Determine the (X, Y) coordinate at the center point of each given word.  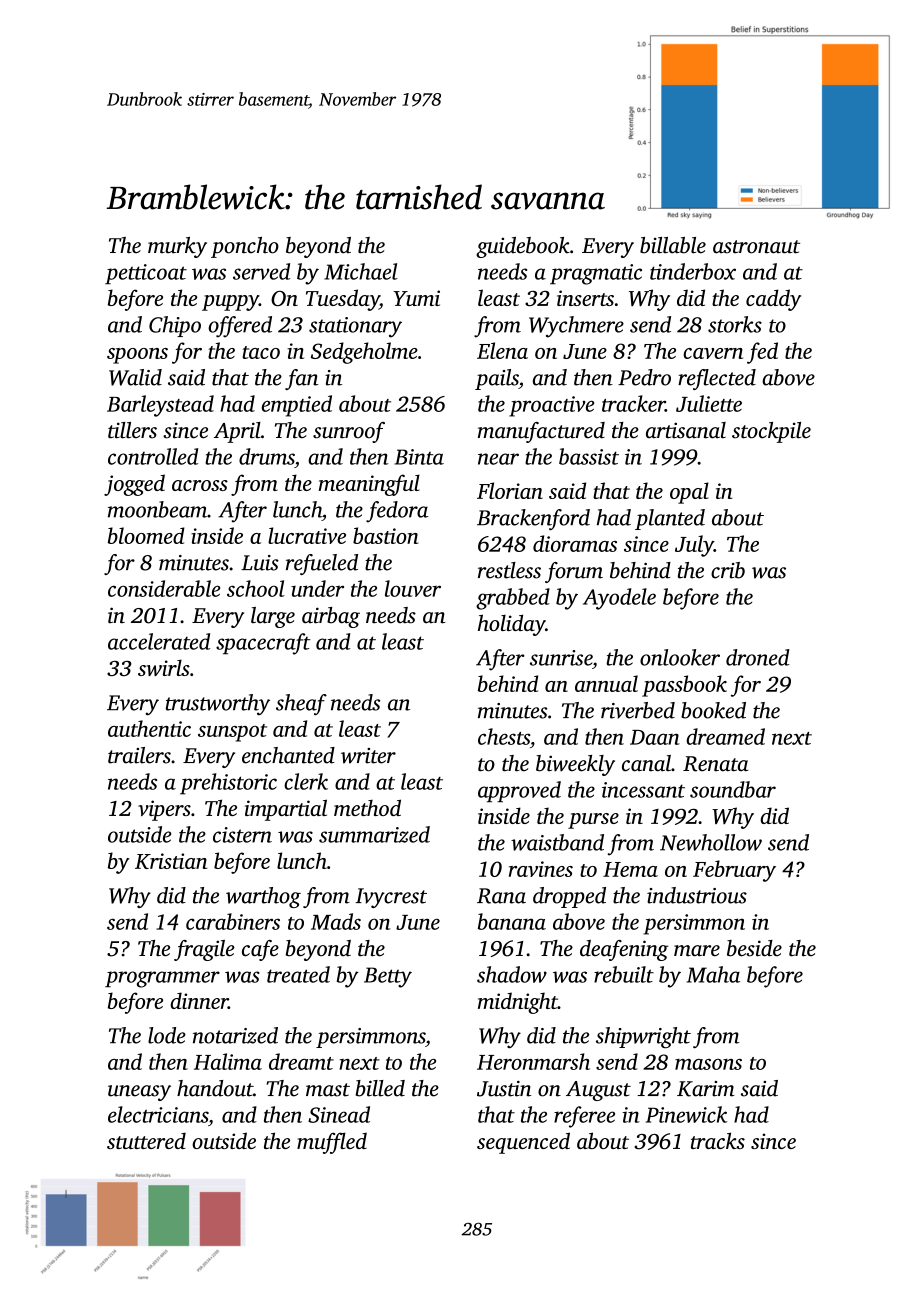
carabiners (233, 921)
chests (504, 736)
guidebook (523, 247)
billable (673, 245)
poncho (245, 247)
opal (689, 493)
